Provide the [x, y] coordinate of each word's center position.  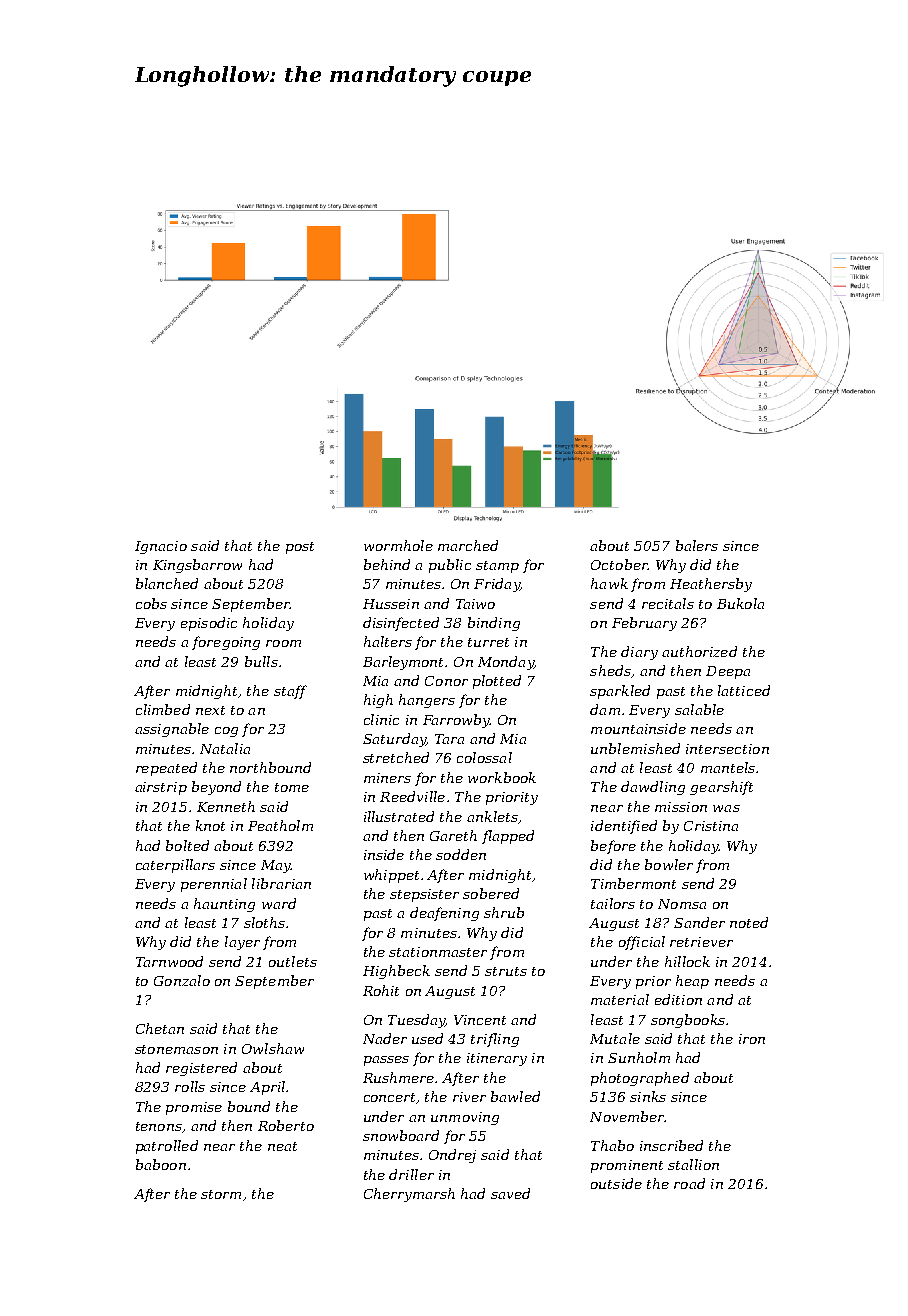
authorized [699, 651]
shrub [504, 912]
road [689, 1183]
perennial [214, 885]
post [300, 548]
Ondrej [452, 1156]
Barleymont [403, 663]
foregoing [226, 643]
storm [221, 1194]
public [450, 566]
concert [389, 1097]
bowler [669, 864]
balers [697, 545]
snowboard [401, 1135]
